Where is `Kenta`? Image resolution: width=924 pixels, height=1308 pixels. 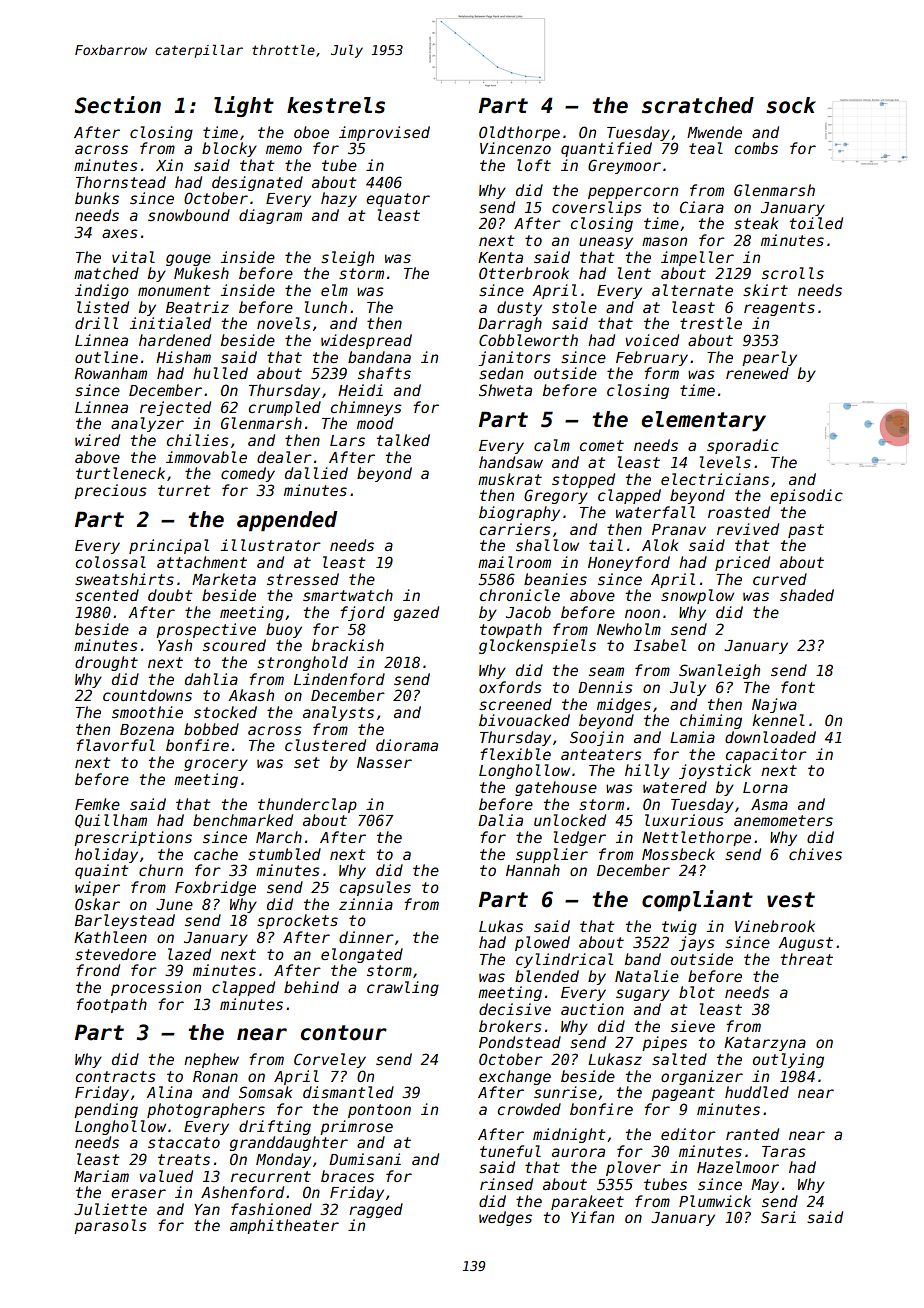
Kenta is located at coordinates (500, 257).
